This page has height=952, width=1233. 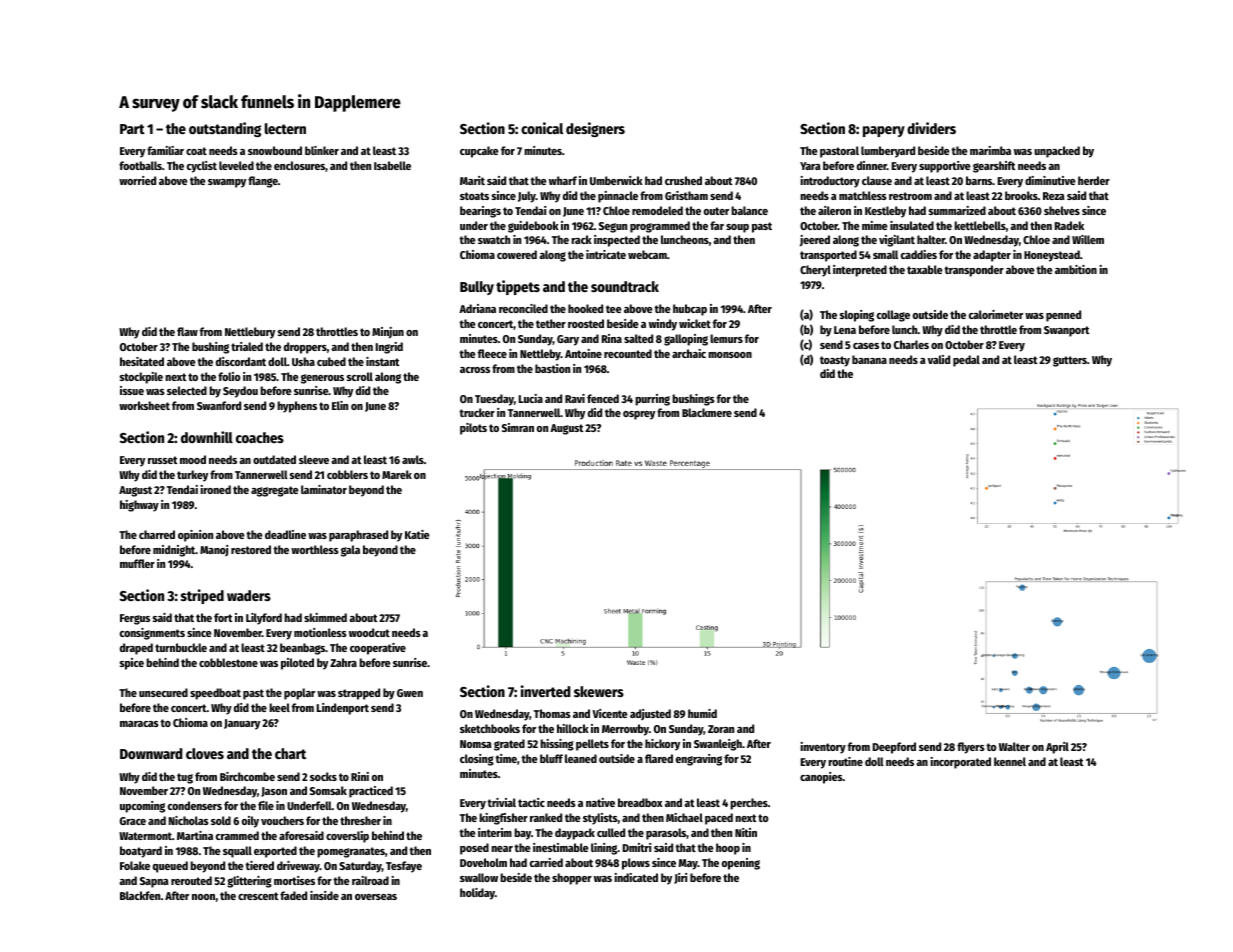 I want to click on Blackmere, so click(x=707, y=412).
